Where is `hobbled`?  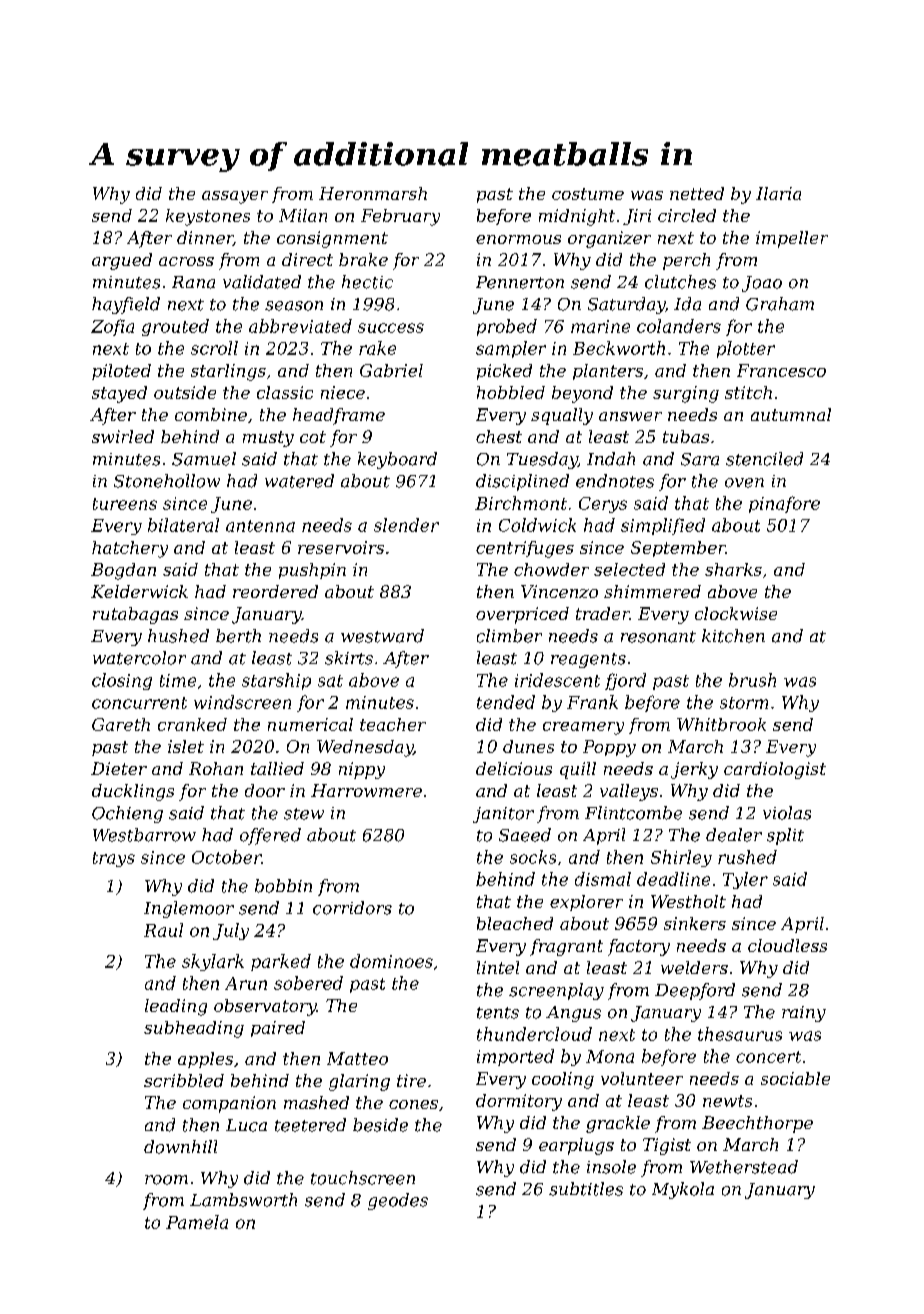
hobbled is located at coordinates (511, 392).
